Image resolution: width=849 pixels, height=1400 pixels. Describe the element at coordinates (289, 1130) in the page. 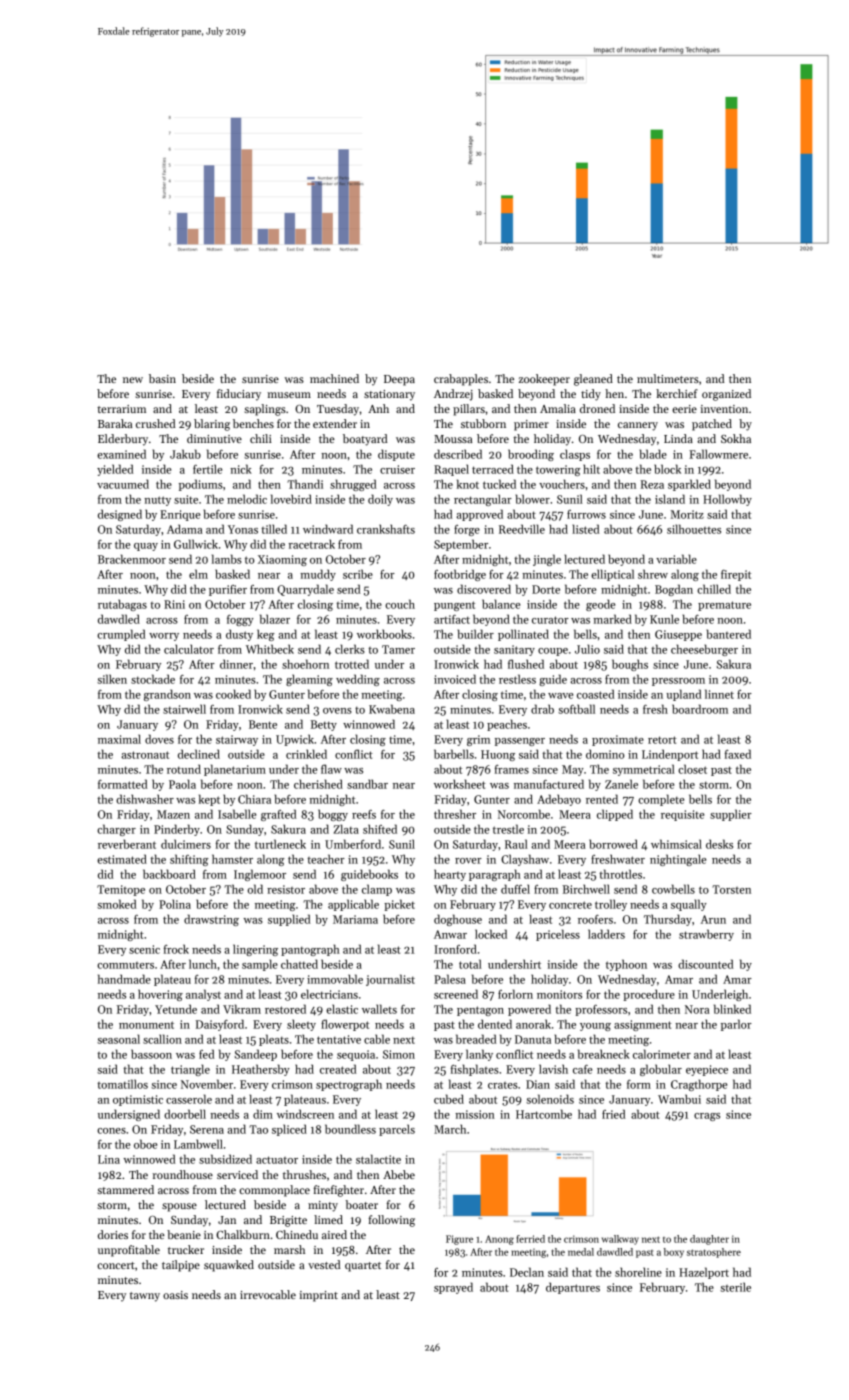

I see `spliced` at that location.
